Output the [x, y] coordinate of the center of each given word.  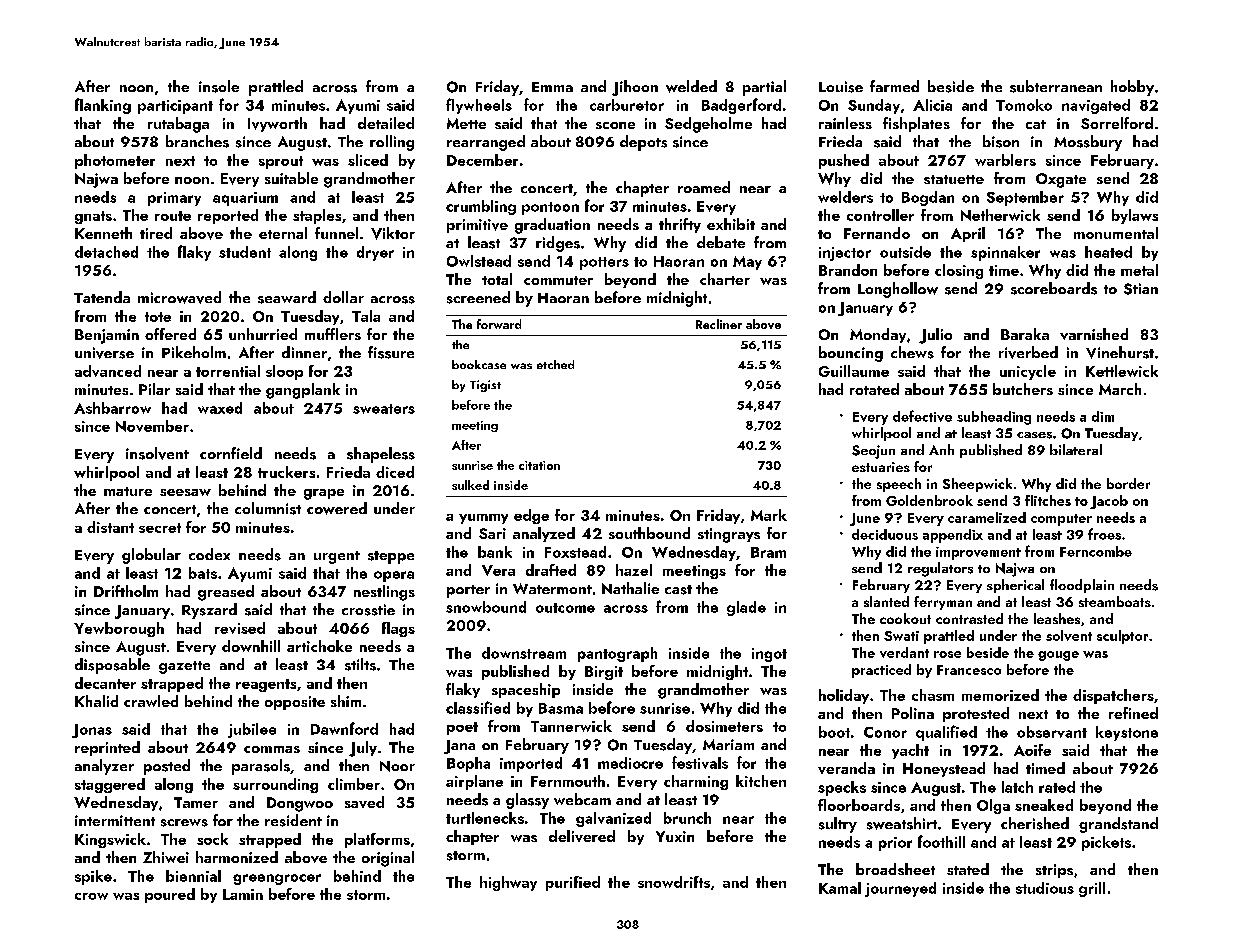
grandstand [1118, 825]
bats [203, 573]
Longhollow [898, 290]
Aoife [1032, 750]
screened [478, 297]
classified [478, 707]
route [173, 216]
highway [508, 883]
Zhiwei [166, 857]
